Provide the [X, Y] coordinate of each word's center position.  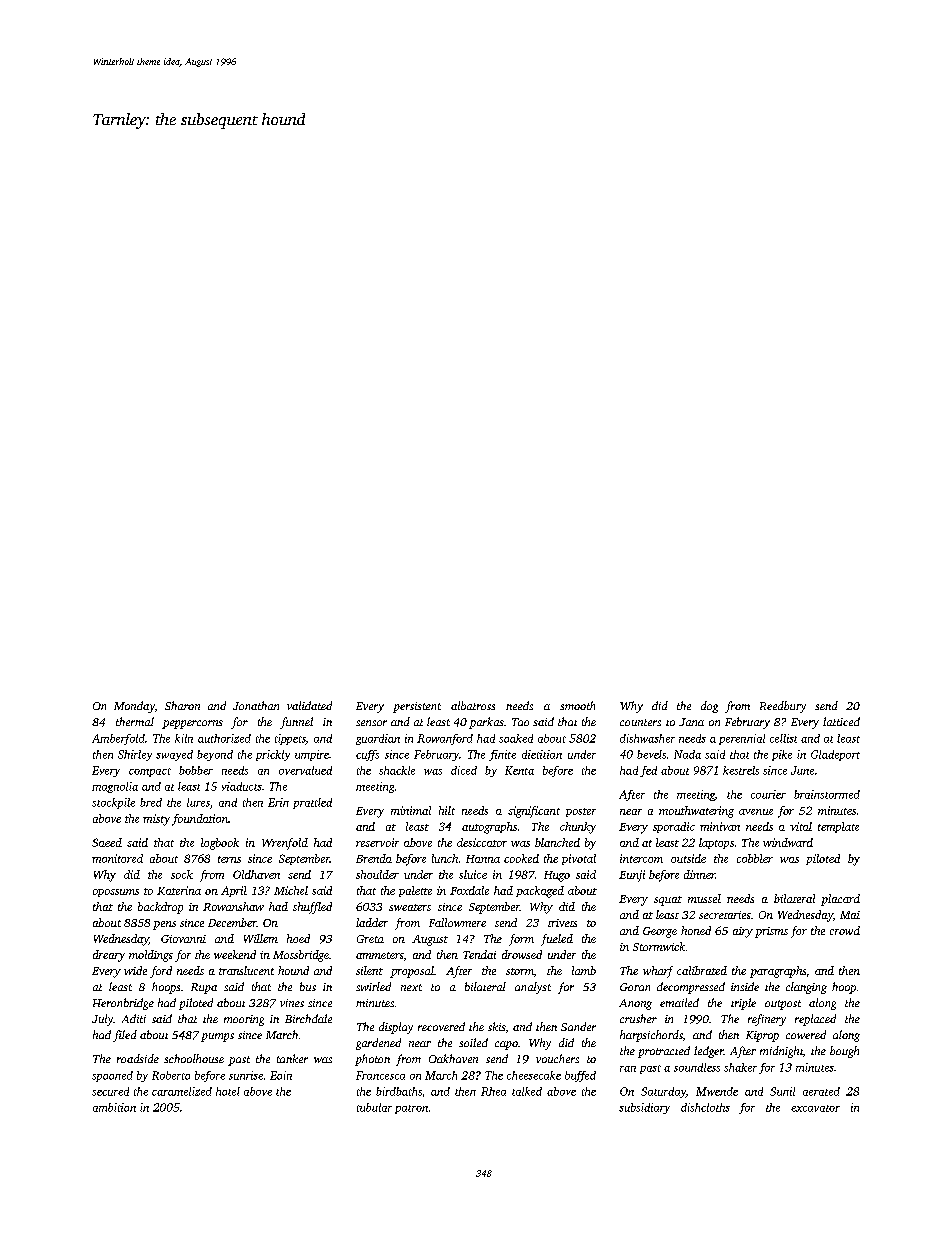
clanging [806, 988]
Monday [134, 707]
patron [411, 1109]
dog [709, 707]
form [521, 940]
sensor [371, 723]
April [234, 891]
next [411, 987]
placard [840, 900]
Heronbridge [123, 1004]
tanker [292, 1058]
